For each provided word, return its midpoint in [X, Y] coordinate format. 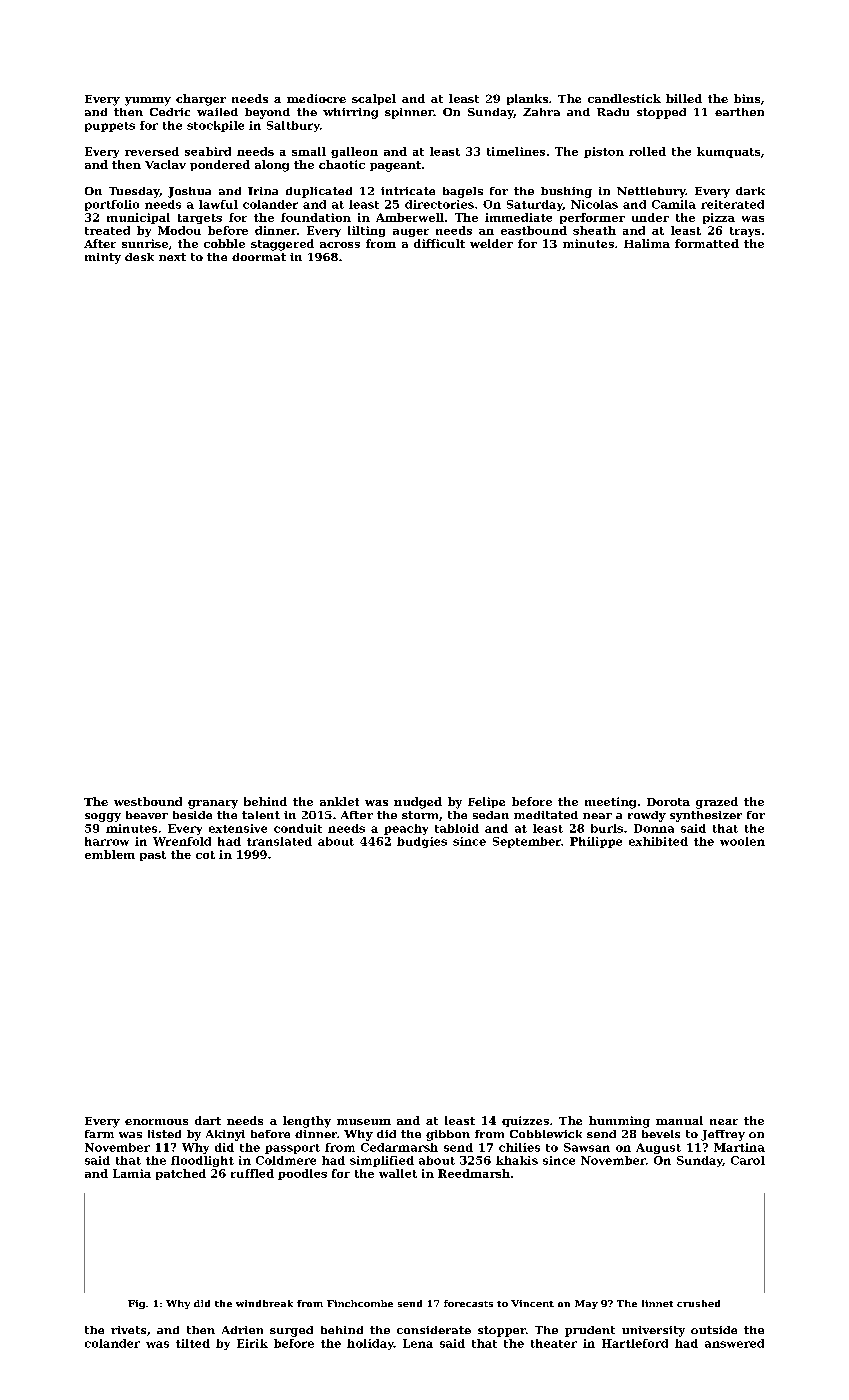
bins [747, 98]
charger [201, 100]
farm [99, 1134]
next [172, 257]
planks [527, 99]
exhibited [658, 841]
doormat [259, 257]
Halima [647, 243]
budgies [422, 842]
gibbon [448, 1135]
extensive [238, 828]
